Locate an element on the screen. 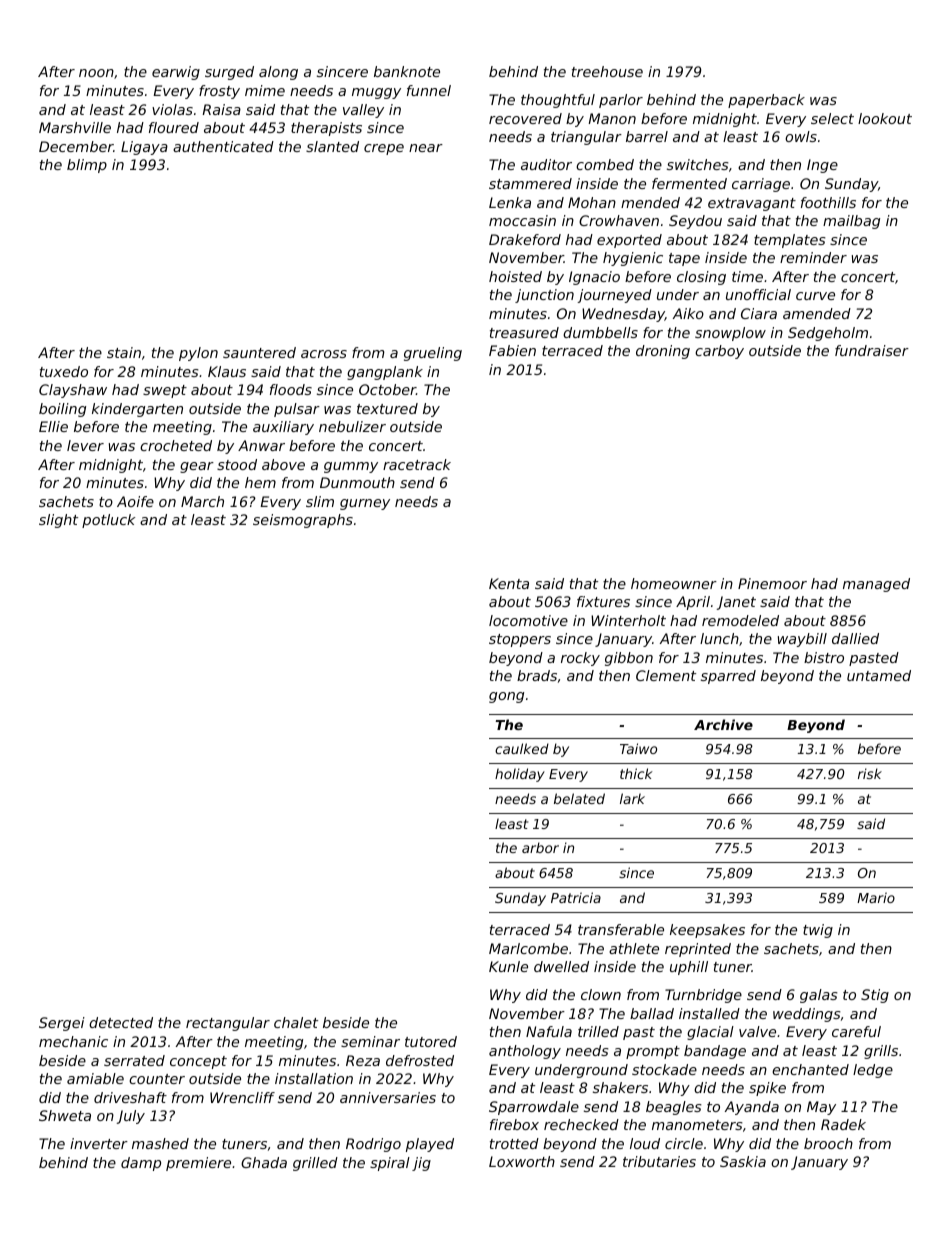 This screenshot has width=952, height=1233. waybill is located at coordinates (802, 640).
